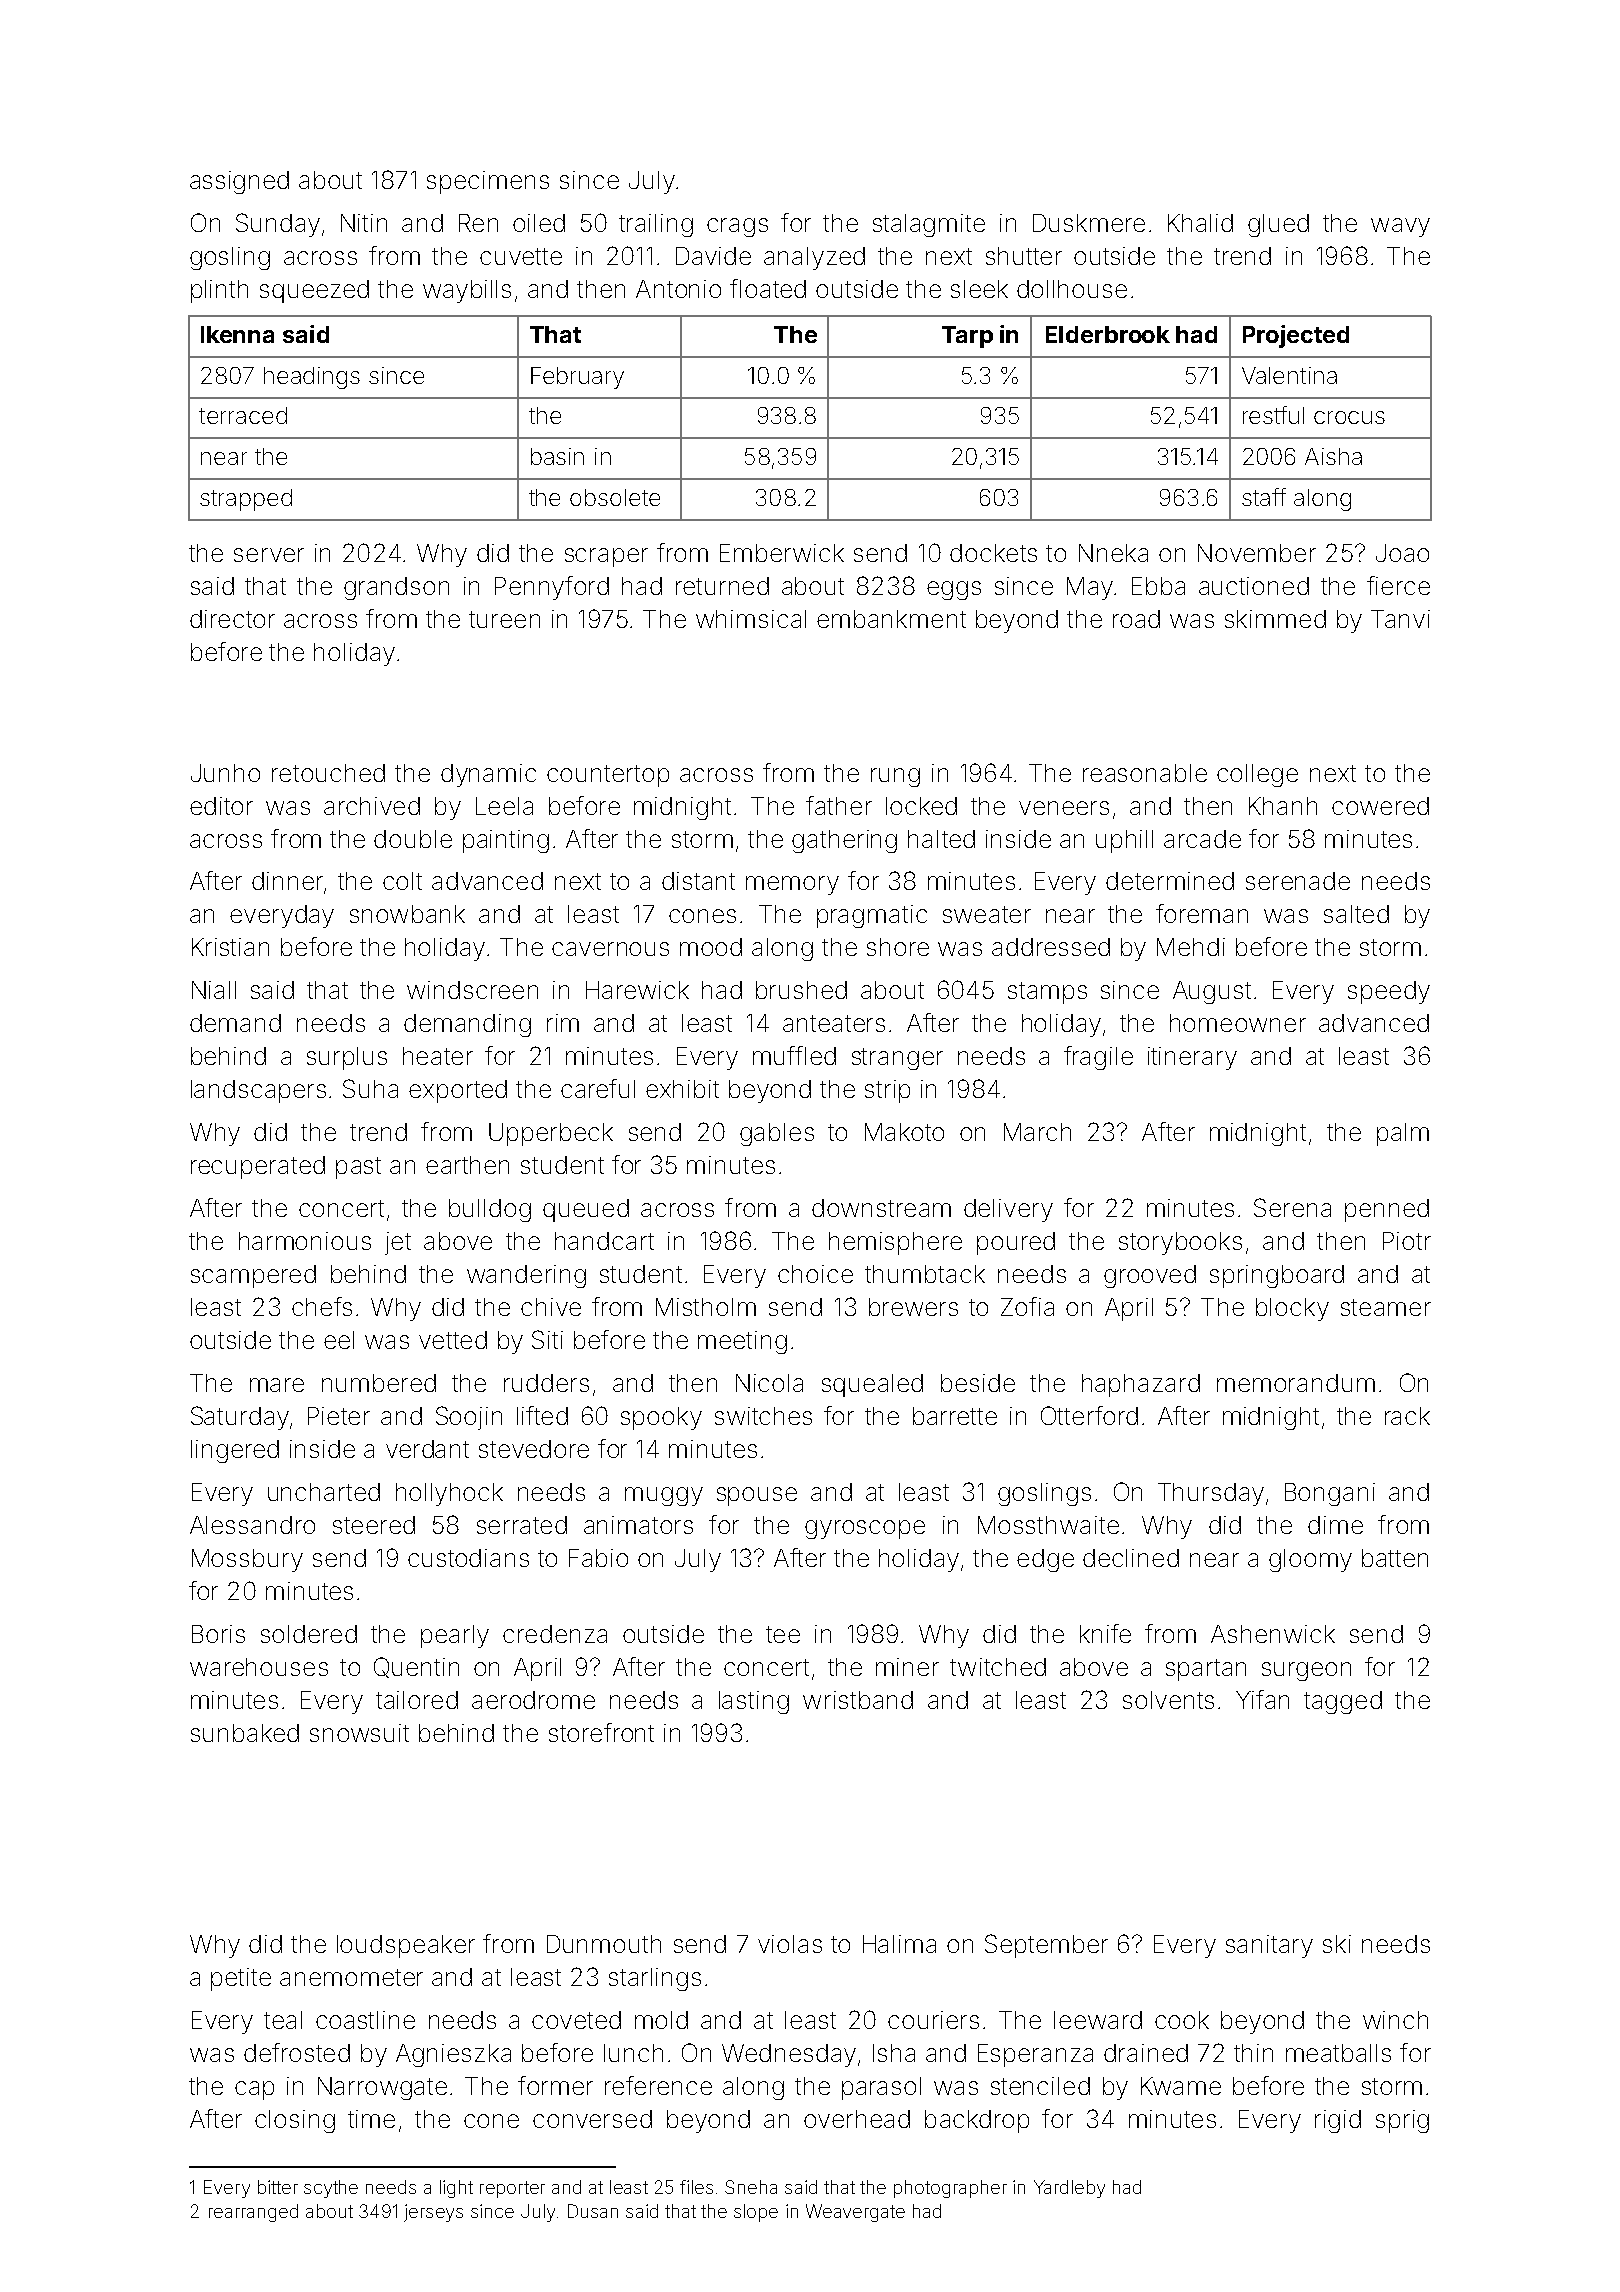 This screenshot has height=2292, width=1620. What do you see at coordinates (1400, 619) in the screenshot?
I see `Tanvi` at bounding box center [1400, 619].
